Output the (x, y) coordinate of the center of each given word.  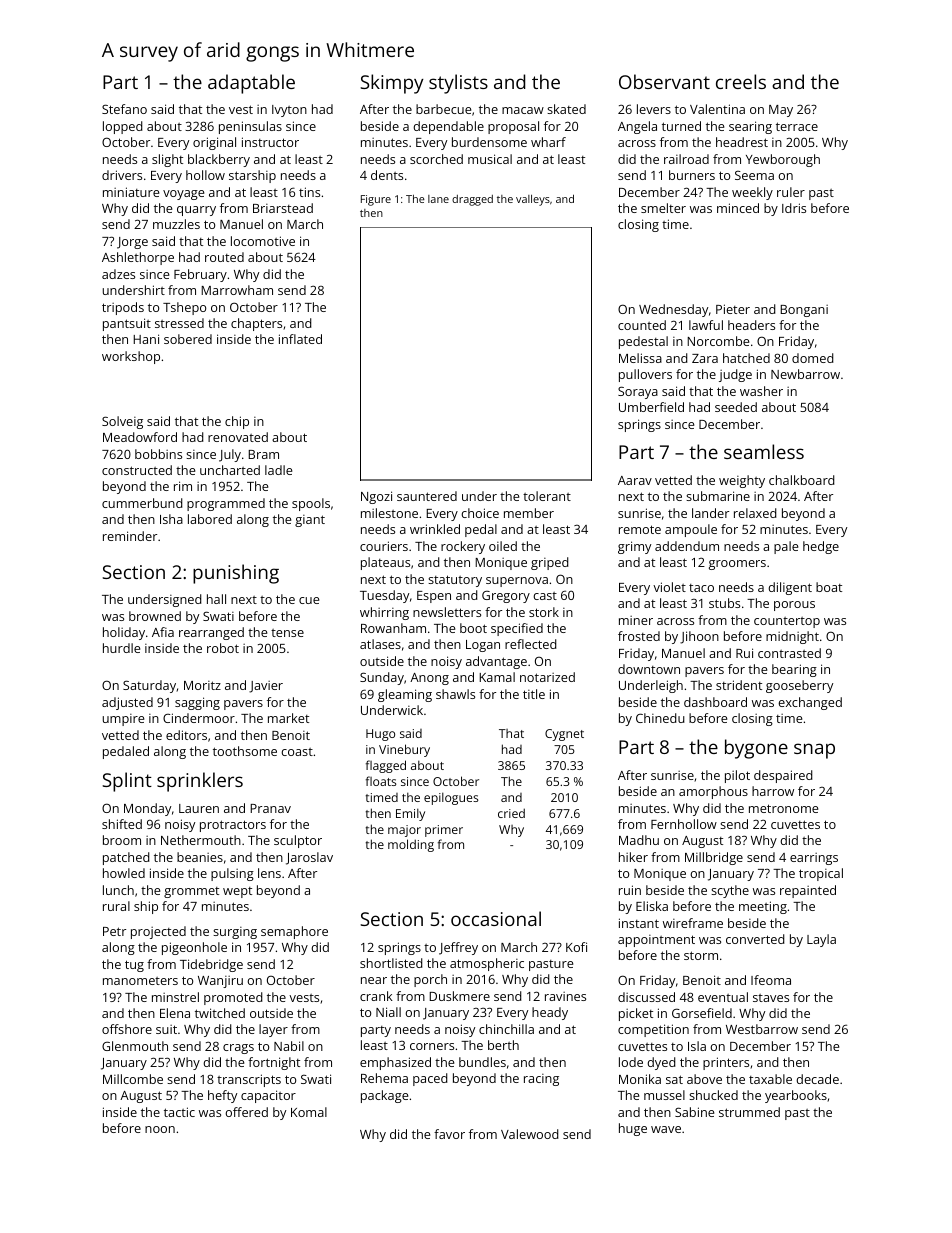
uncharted (230, 470)
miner (636, 620)
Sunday (382, 678)
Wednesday (673, 310)
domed (813, 358)
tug (134, 966)
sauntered (427, 496)
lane (438, 199)
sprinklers (200, 782)
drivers (122, 175)
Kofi (576, 947)
